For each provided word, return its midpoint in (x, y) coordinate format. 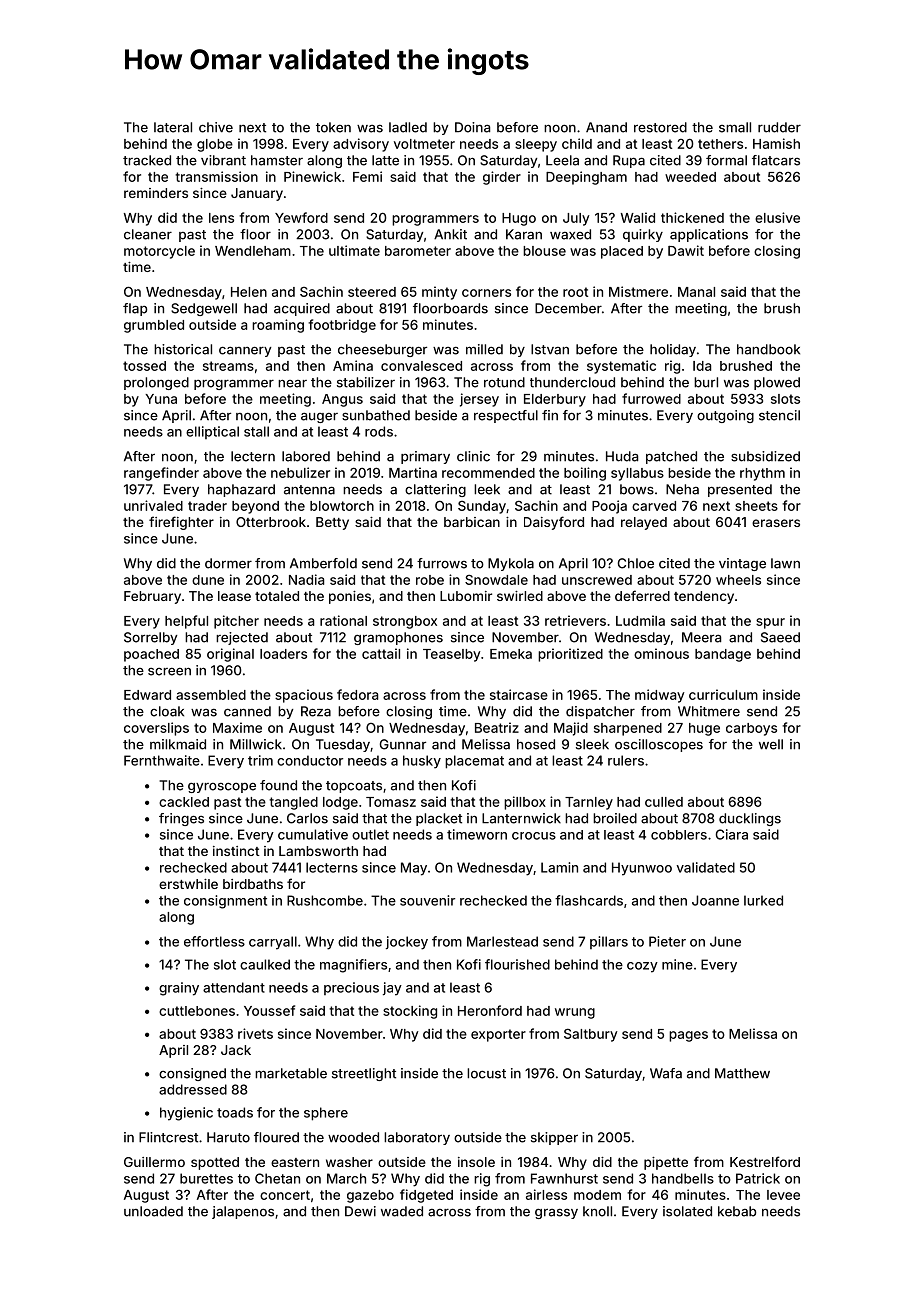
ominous (661, 653)
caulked (265, 964)
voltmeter (424, 144)
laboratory (417, 1138)
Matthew (742, 1073)
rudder (779, 127)
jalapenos (243, 1212)
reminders (156, 193)
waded (402, 1211)
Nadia (306, 579)
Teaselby (452, 655)
